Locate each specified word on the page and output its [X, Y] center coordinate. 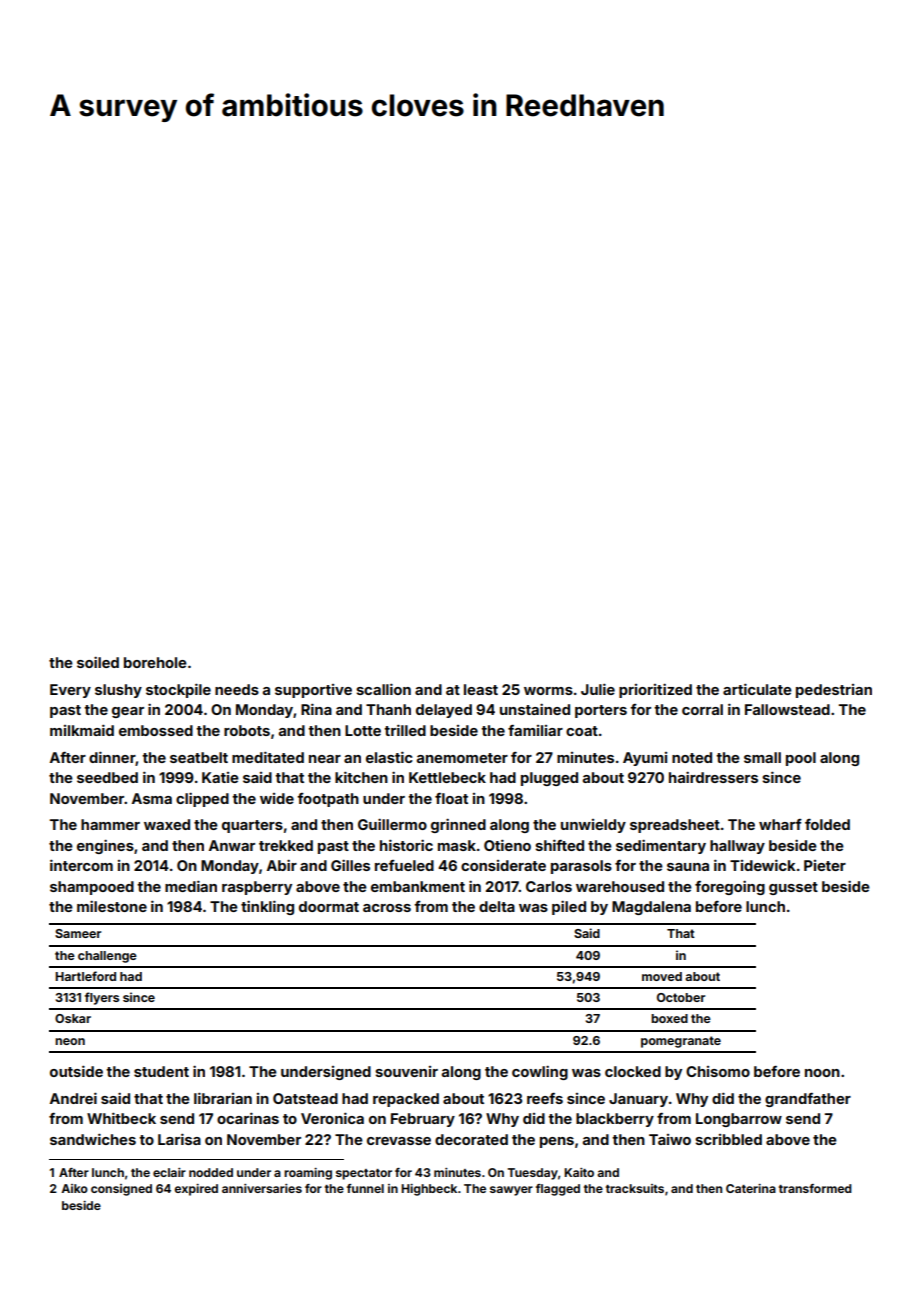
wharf [780, 824]
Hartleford [85, 976]
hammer [110, 824]
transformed [815, 1188]
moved [662, 976]
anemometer [462, 758]
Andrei [73, 1098]
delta [497, 906]
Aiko [74, 1188]
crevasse [399, 1141]
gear [128, 712]
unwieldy [593, 826]
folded [827, 824]
